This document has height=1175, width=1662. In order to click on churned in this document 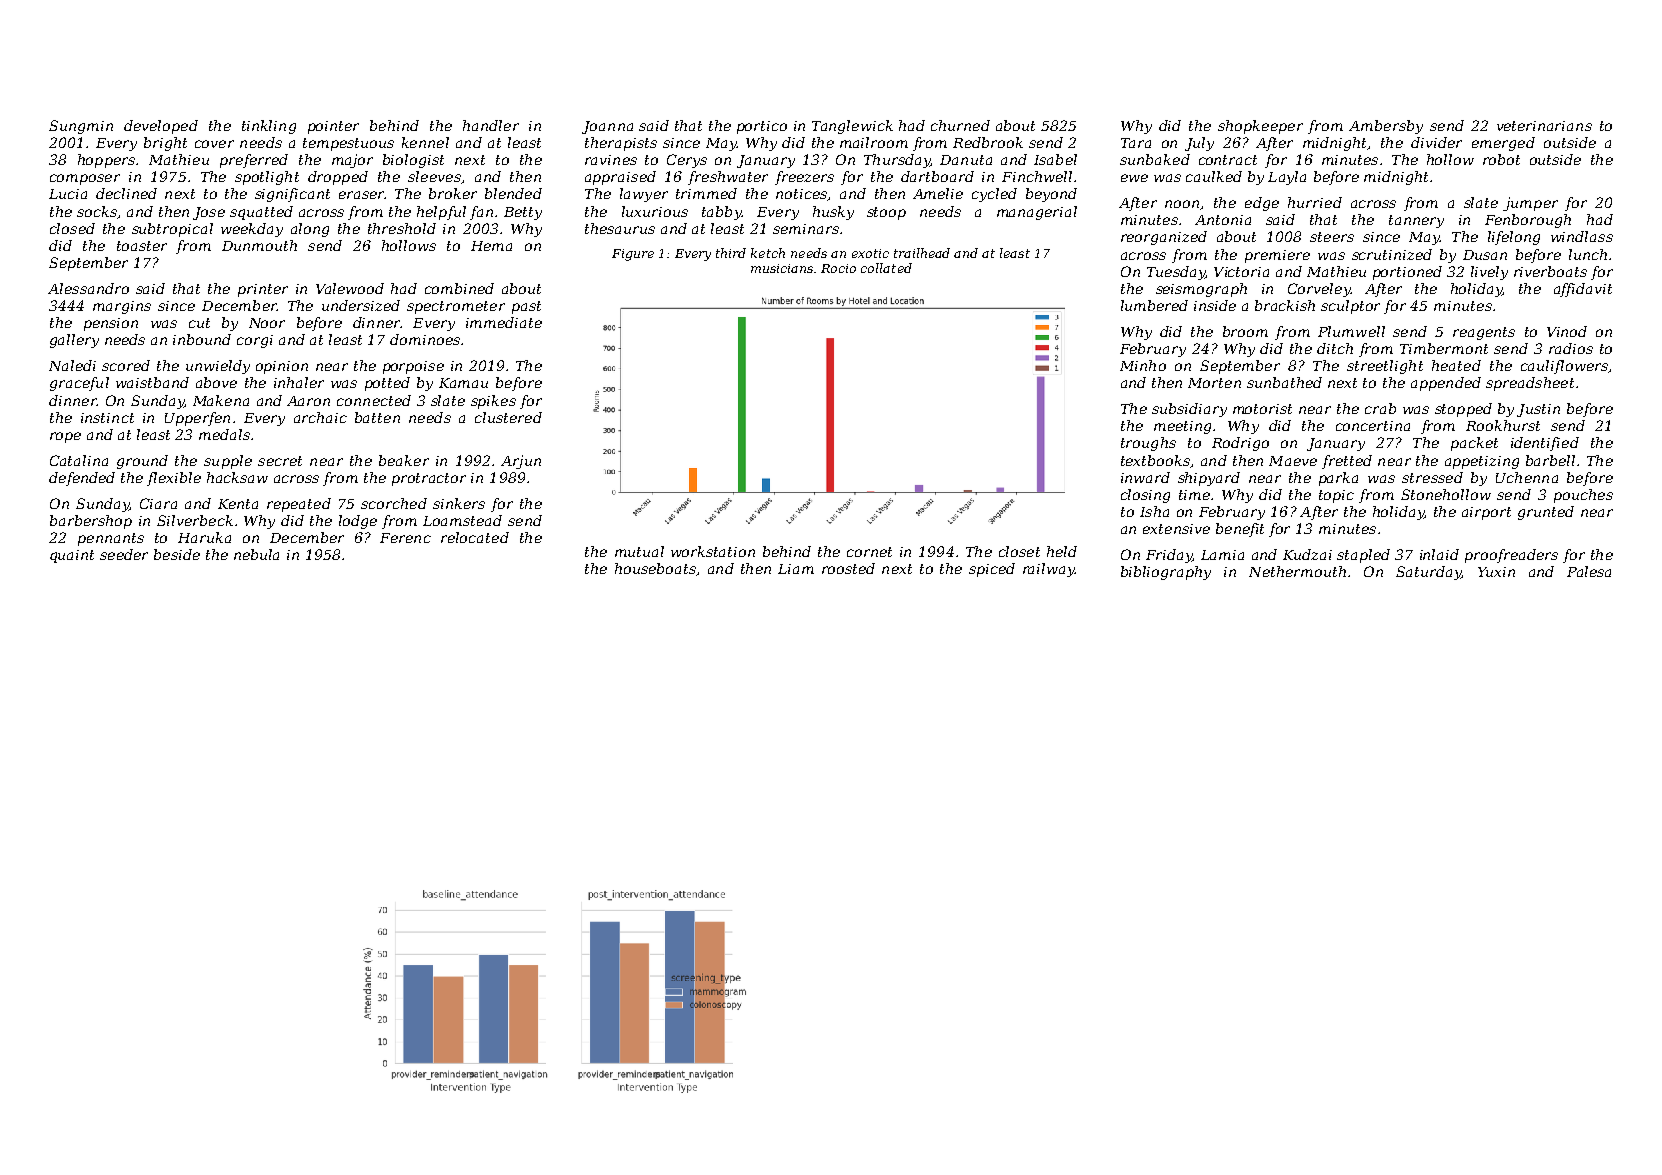, I will do `click(960, 125)`.
